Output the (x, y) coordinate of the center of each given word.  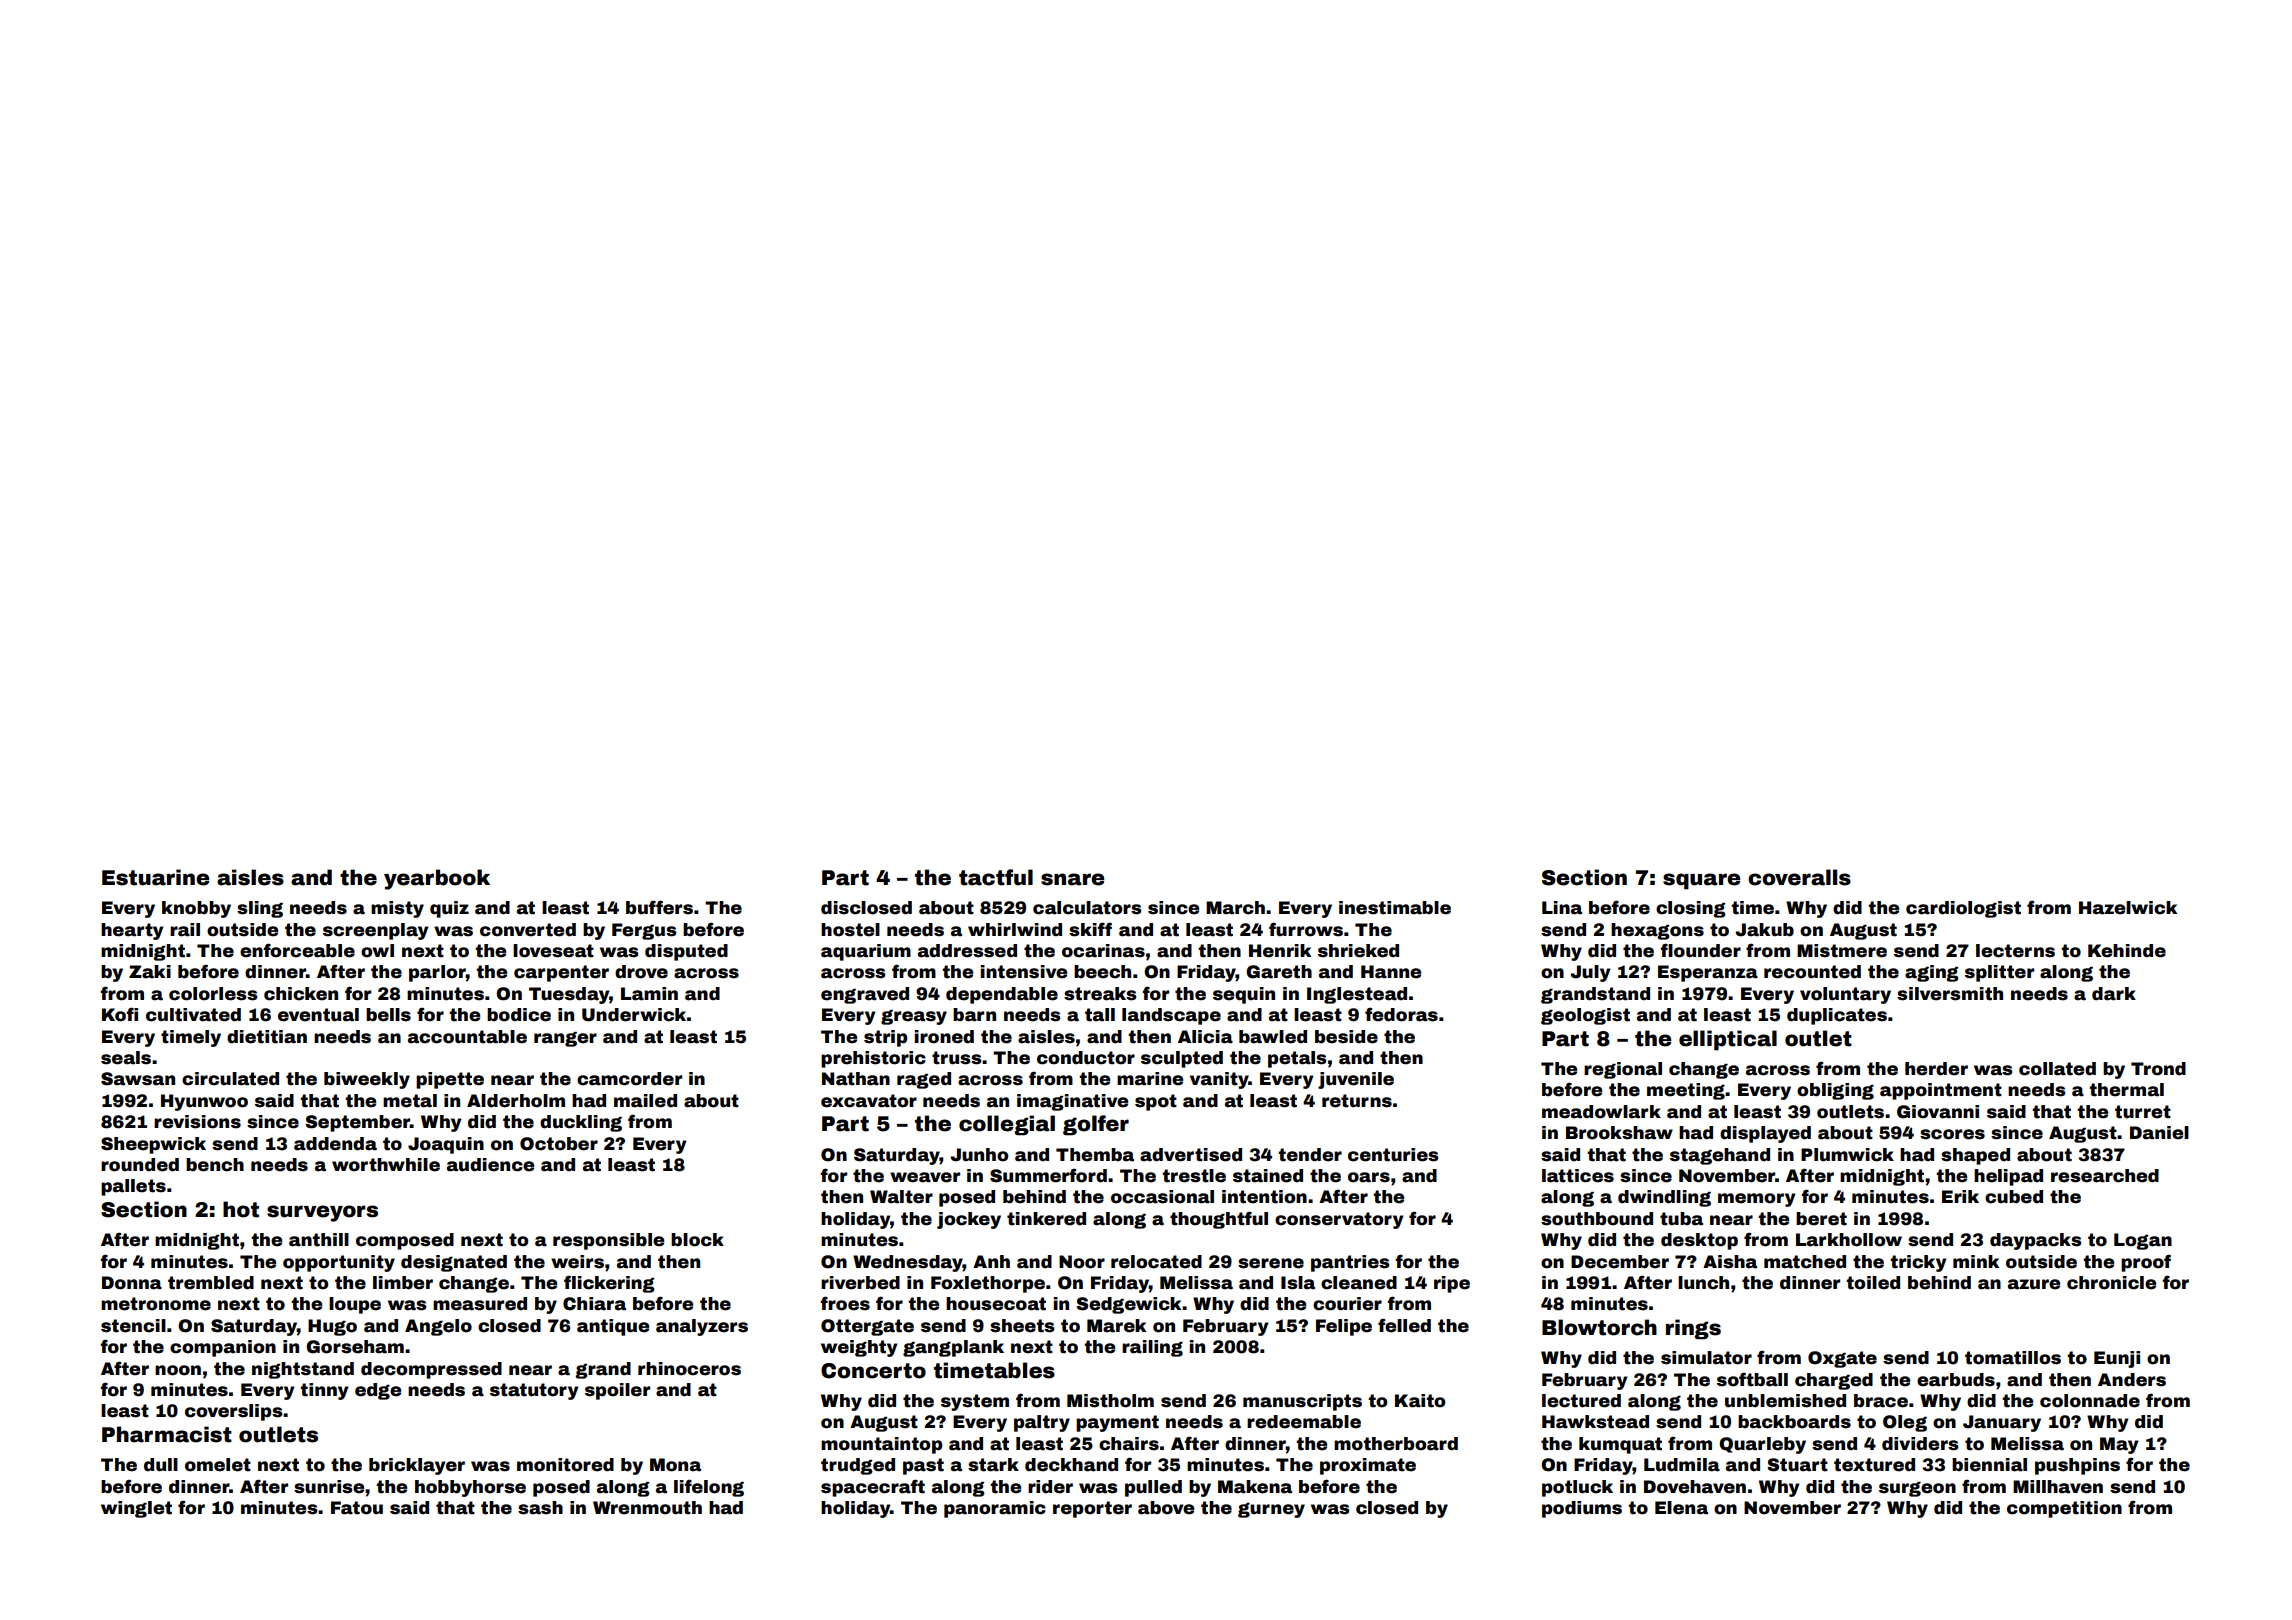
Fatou (357, 1508)
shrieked (1358, 951)
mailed (645, 1101)
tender (1310, 1155)
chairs (1129, 1444)
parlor (437, 973)
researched (2105, 1176)
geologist (1585, 1016)
